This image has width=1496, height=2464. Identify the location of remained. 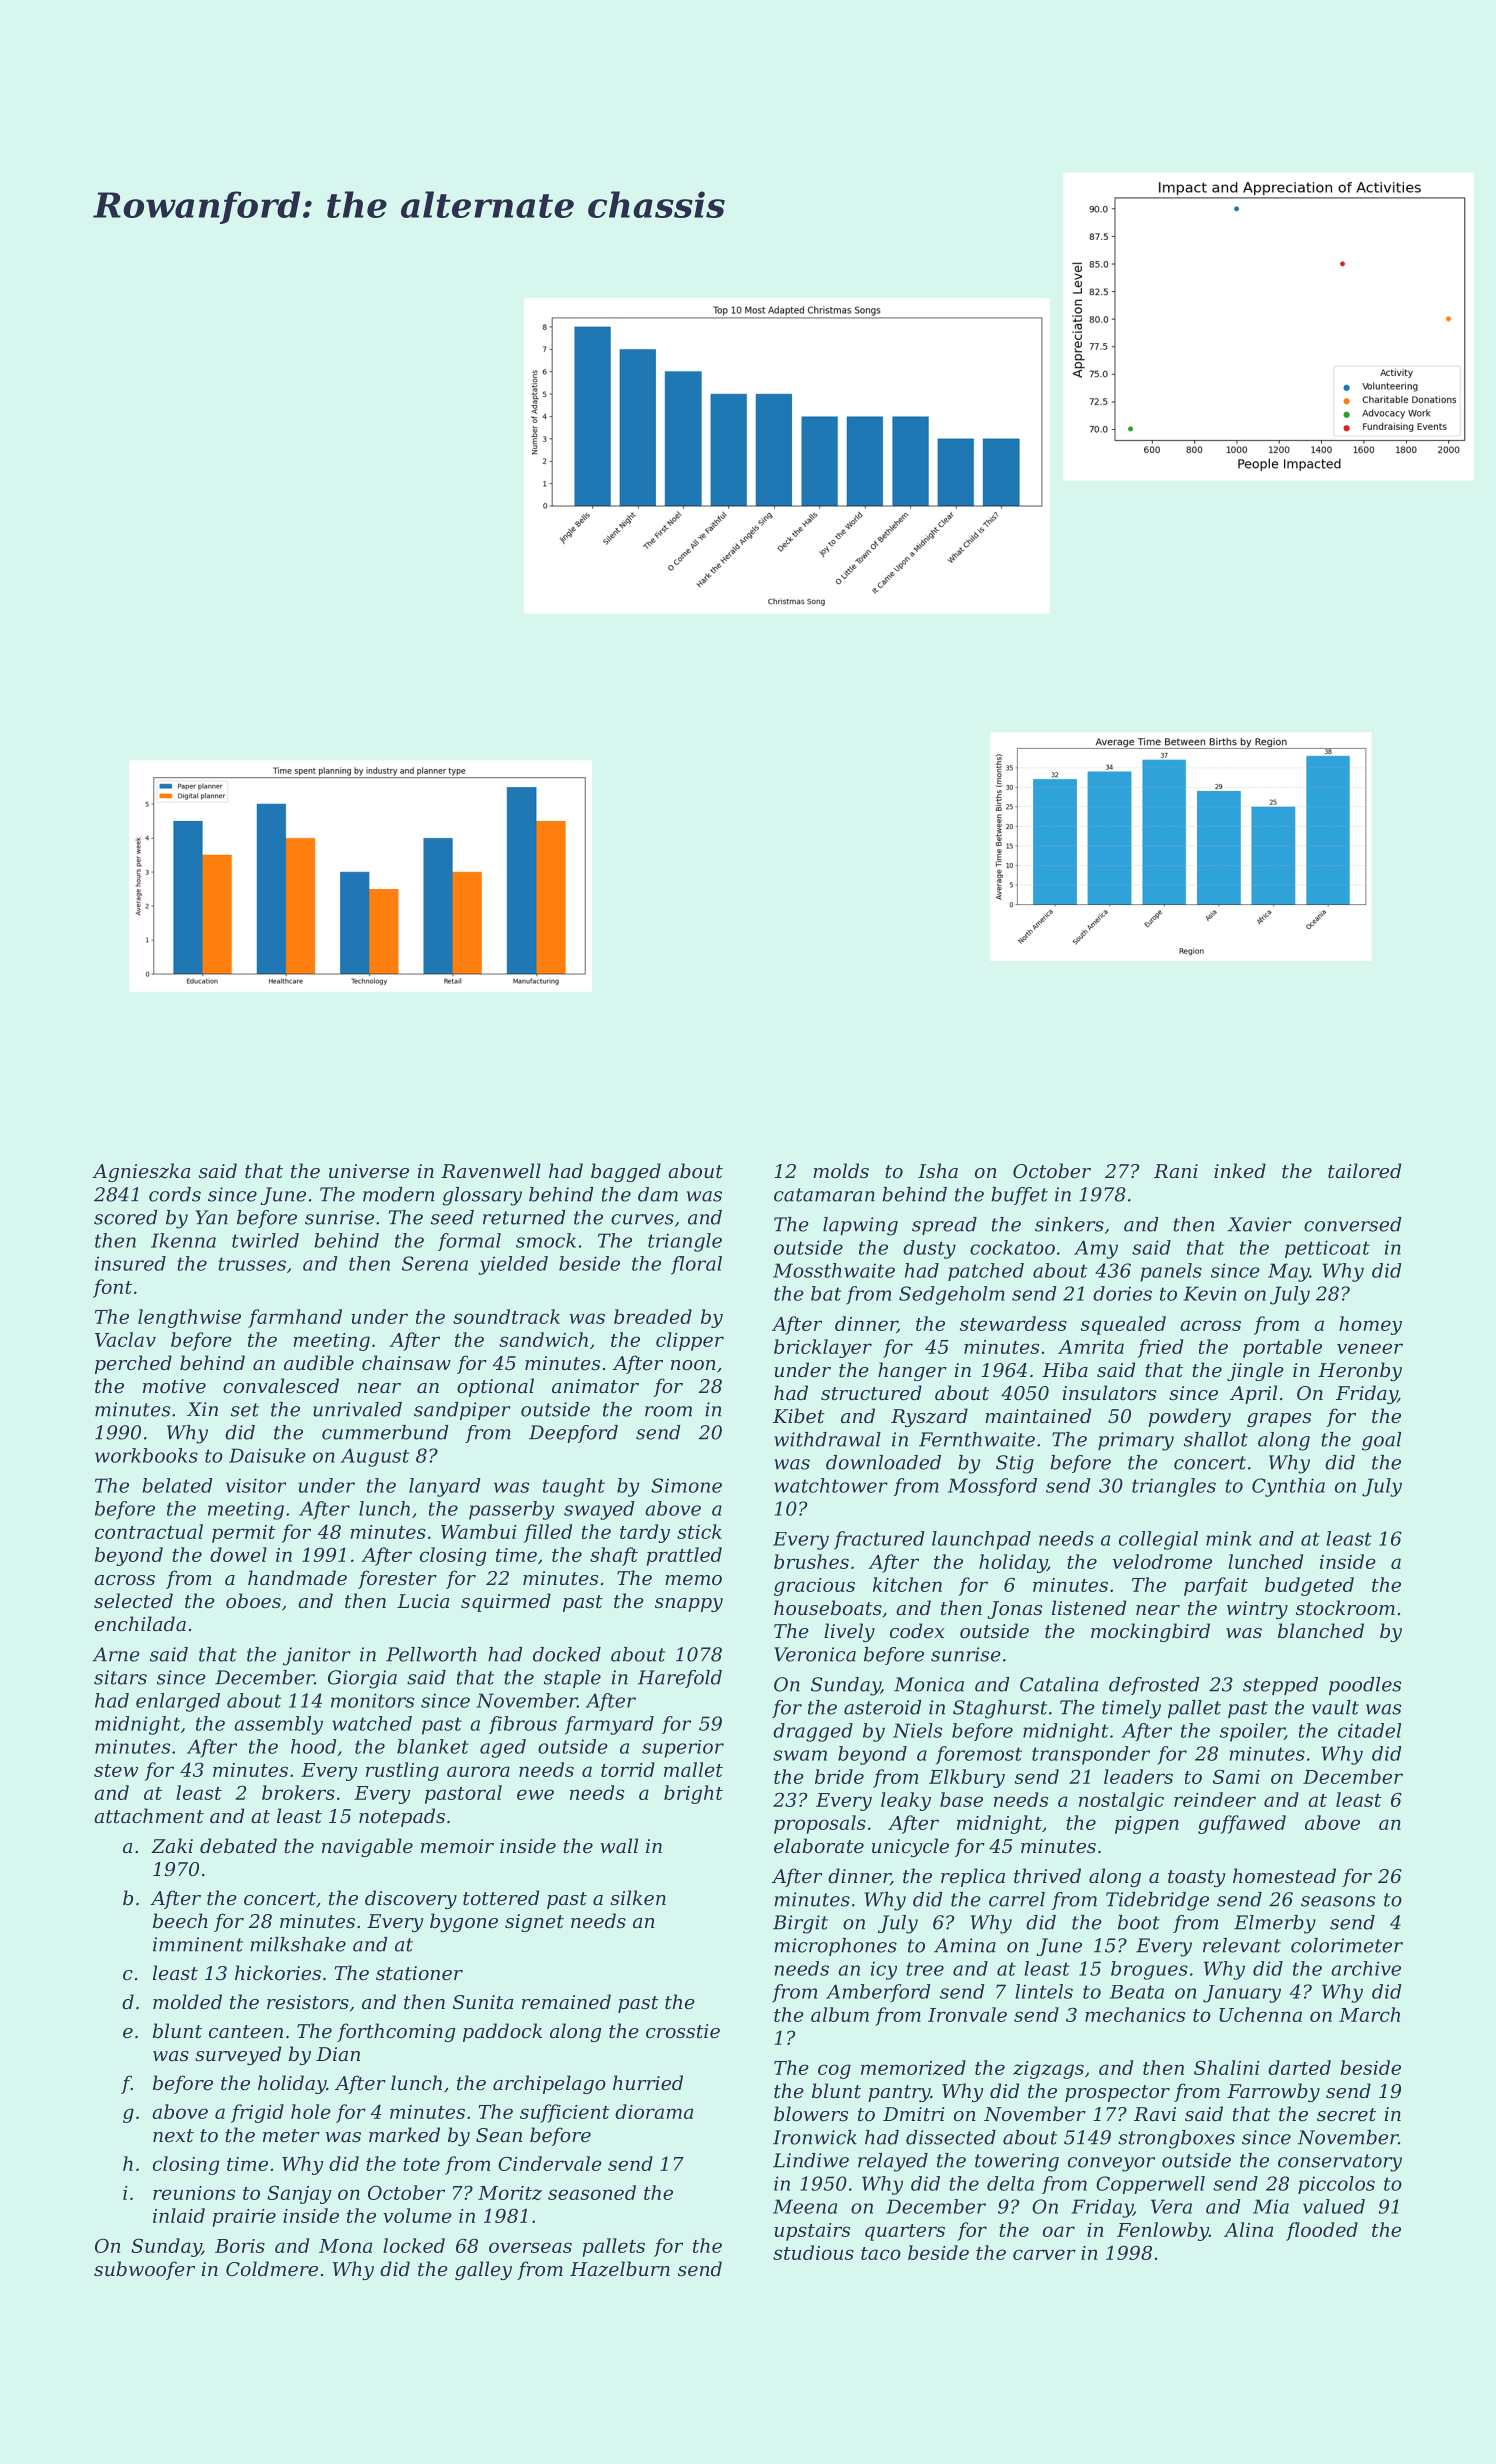
(566, 2001).
